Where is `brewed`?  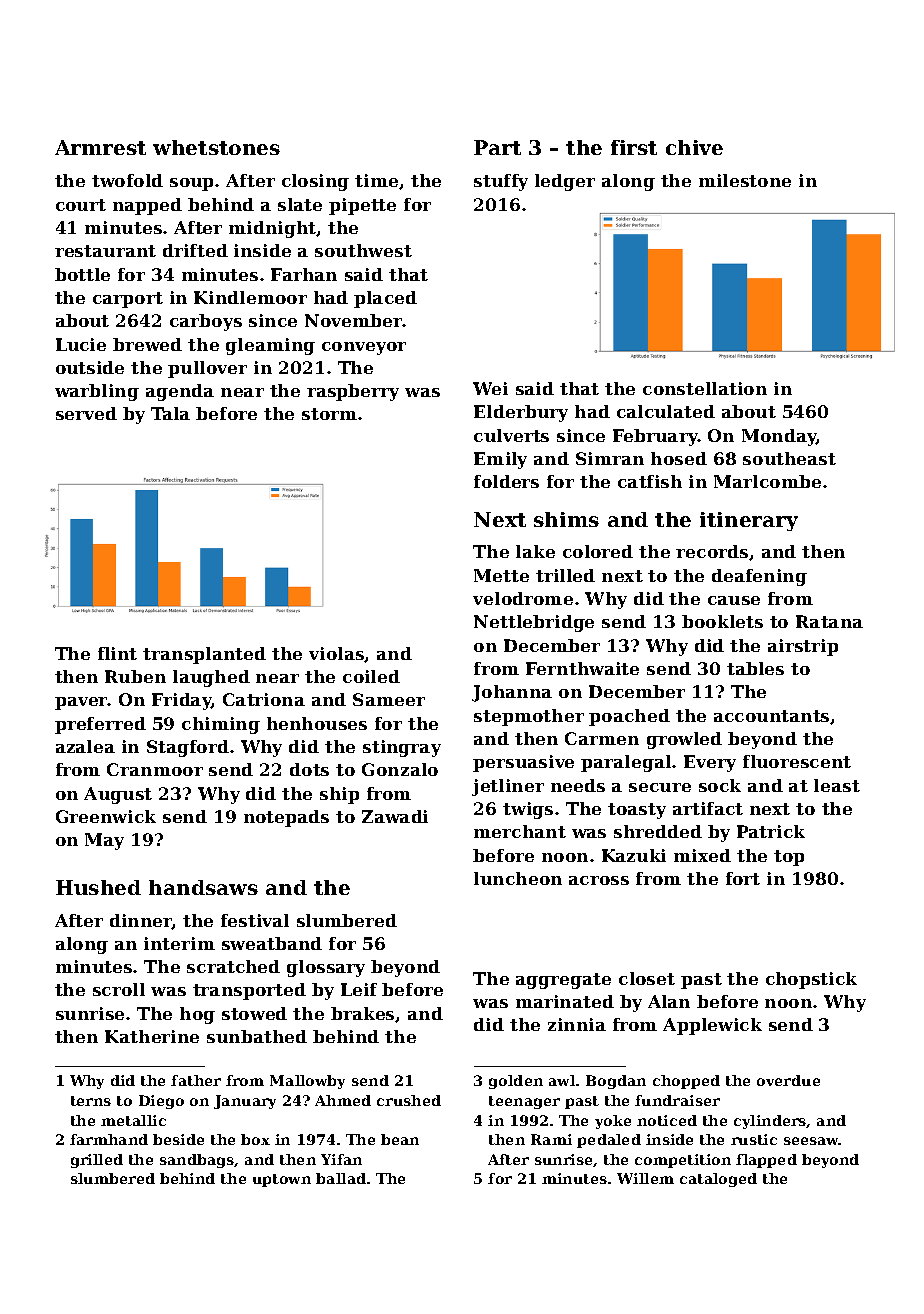
brewed is located at coordinates (147, 344).
